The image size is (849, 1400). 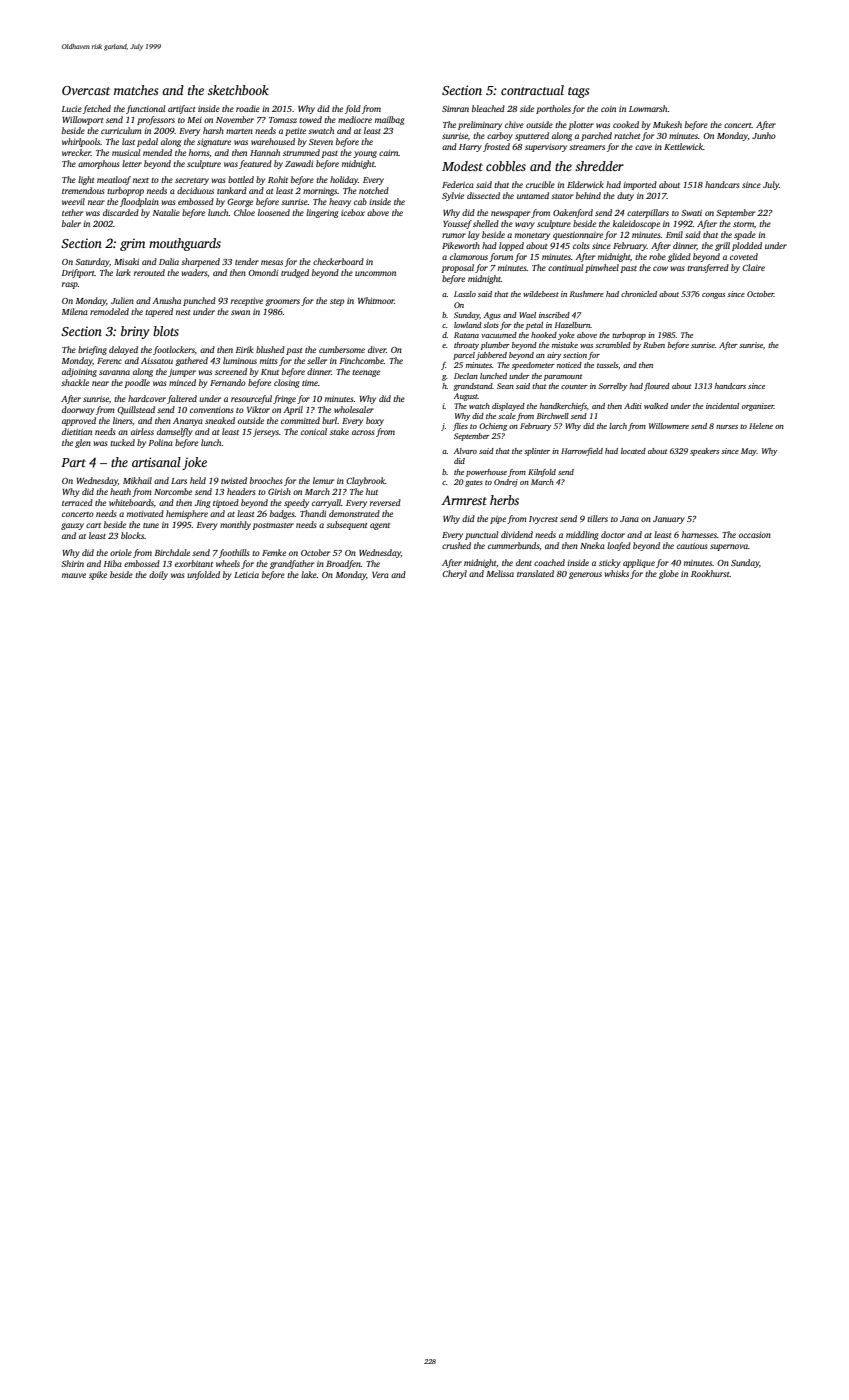 What do you see at coordinates (77, 502) in the page?
I see `terraced` at bounding box center [77, 502].
